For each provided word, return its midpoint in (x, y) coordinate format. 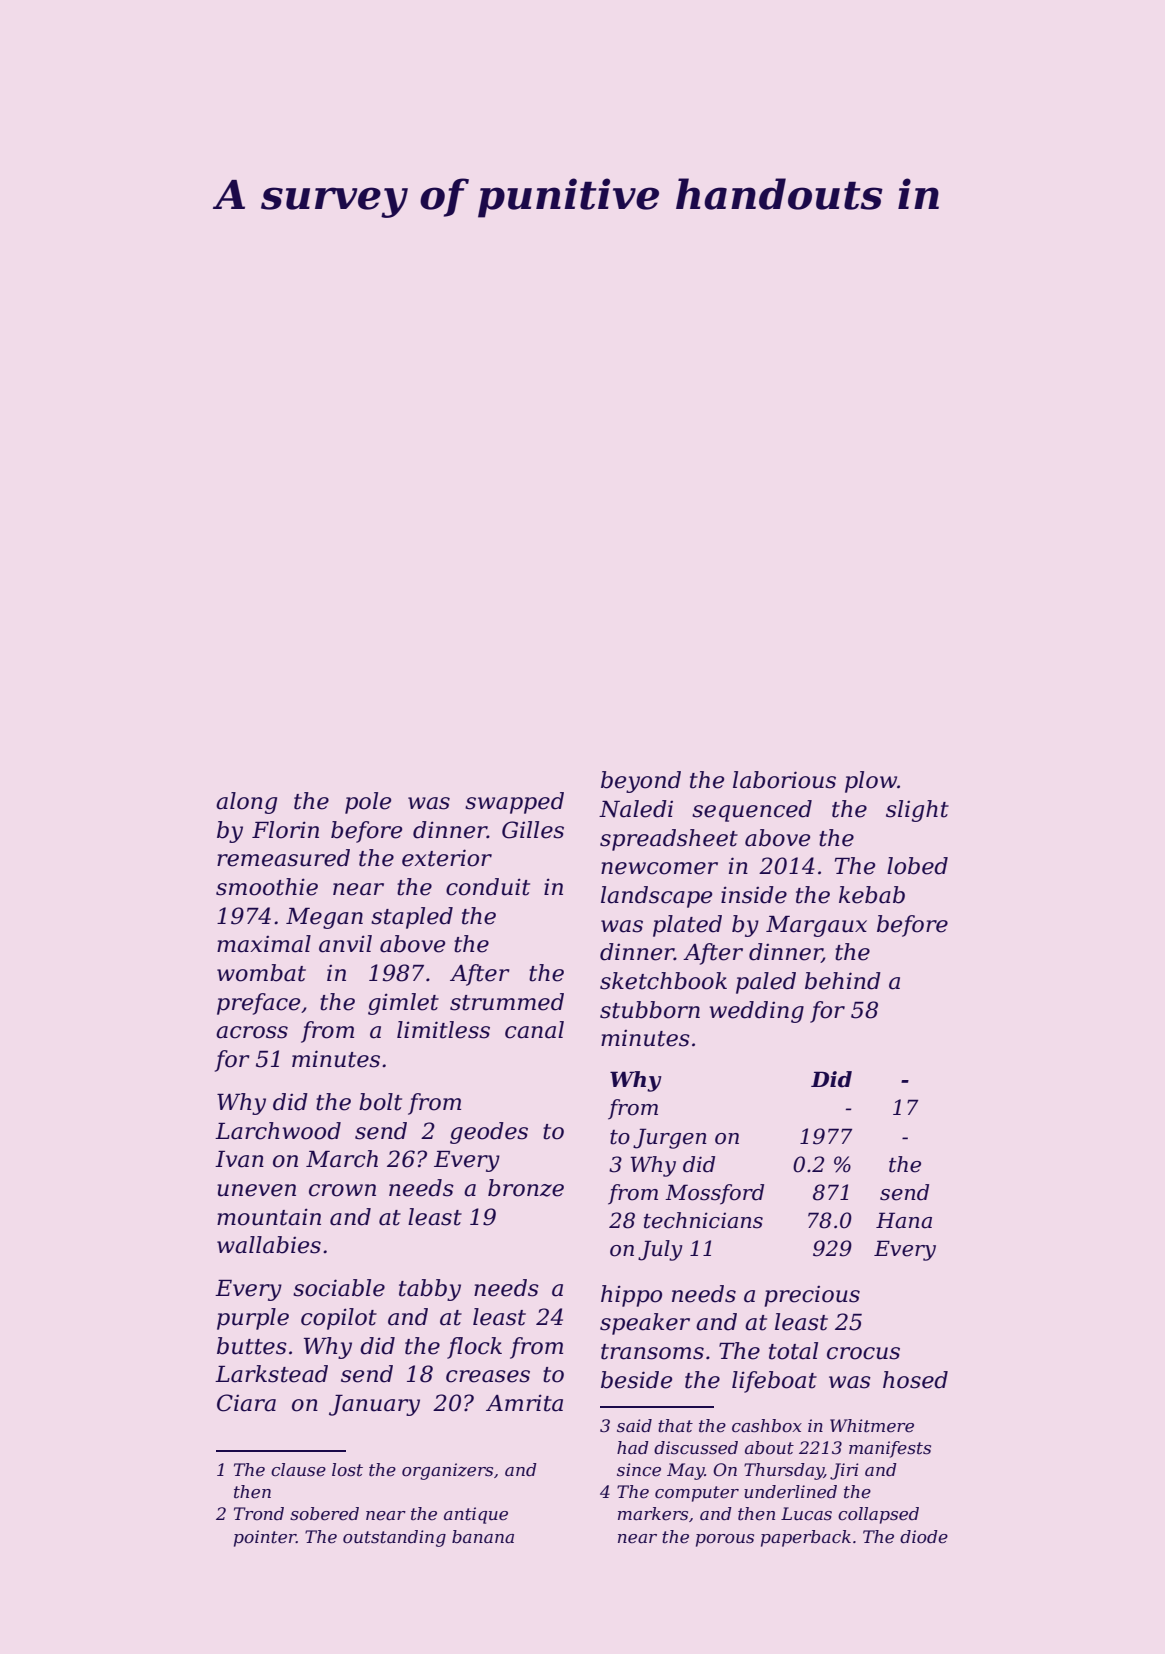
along (246, 803)
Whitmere (872, 1426)
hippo (631, 1296)
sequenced (752, 811)
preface (258, 1004)
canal (534, 1030)
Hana (904, 1220)
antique (476, 1515)
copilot (339, 1319)
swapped (514, 803)
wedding (756, 1012)
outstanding (394, 1538)
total (793, 1351)
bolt (380, 1102)
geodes (489, 1133)
